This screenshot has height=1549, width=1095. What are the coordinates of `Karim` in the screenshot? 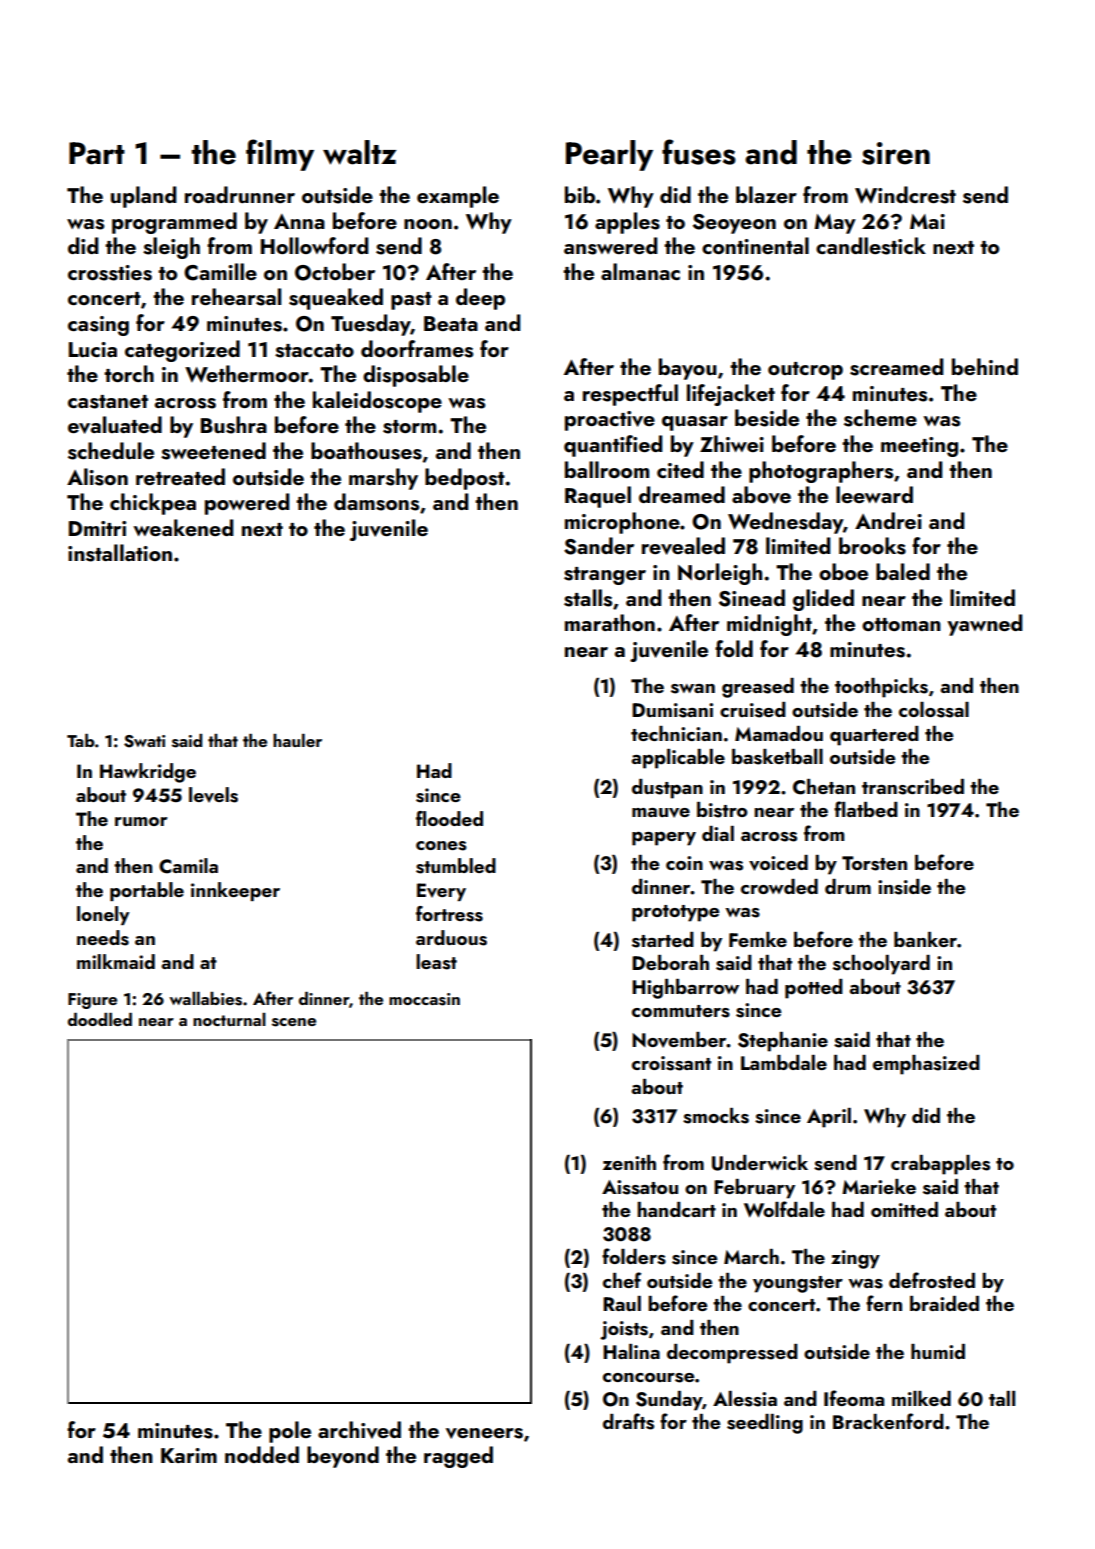 It's located at (189, 1455).
